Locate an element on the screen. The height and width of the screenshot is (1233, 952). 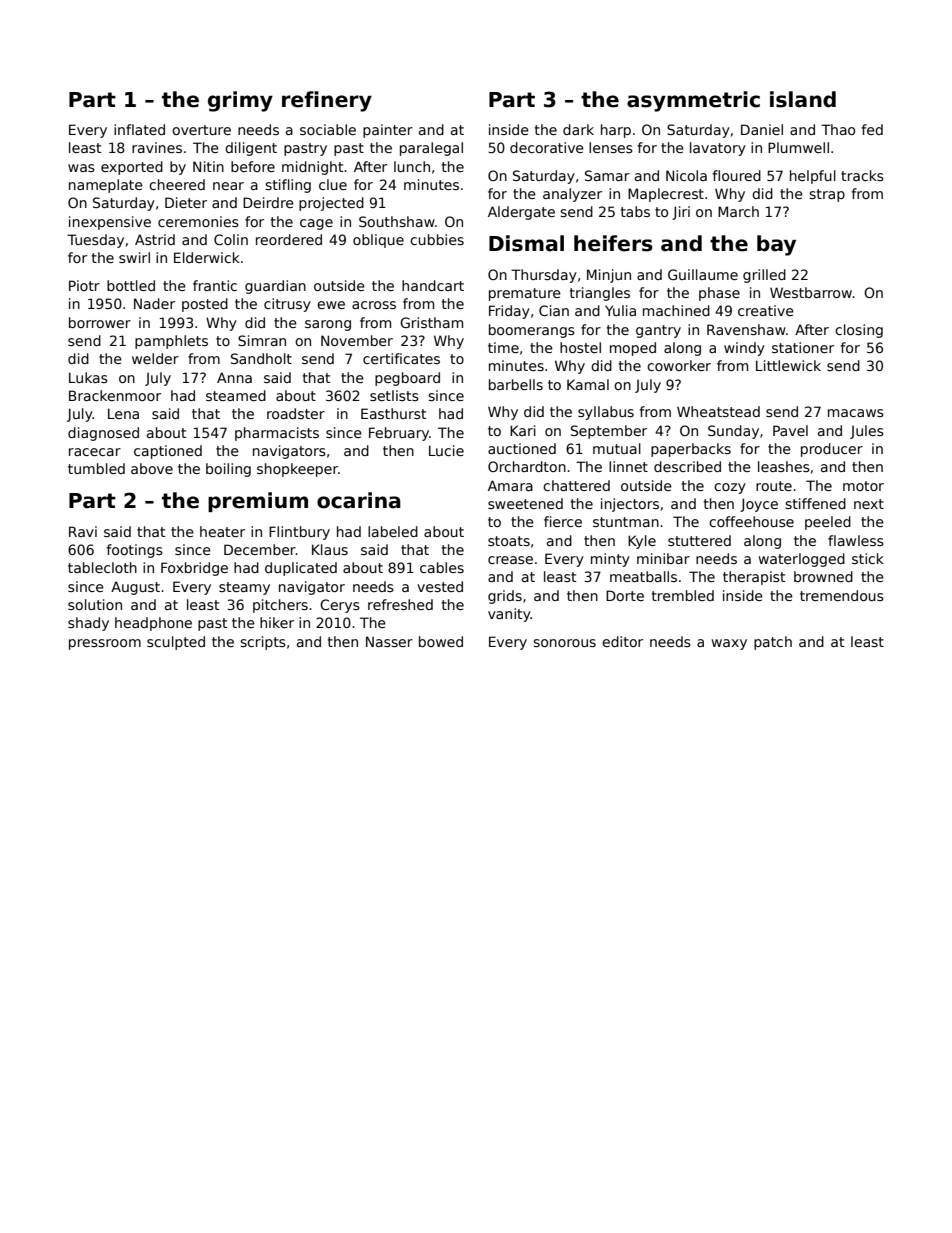
producer is located at coordinates (832, 450).
